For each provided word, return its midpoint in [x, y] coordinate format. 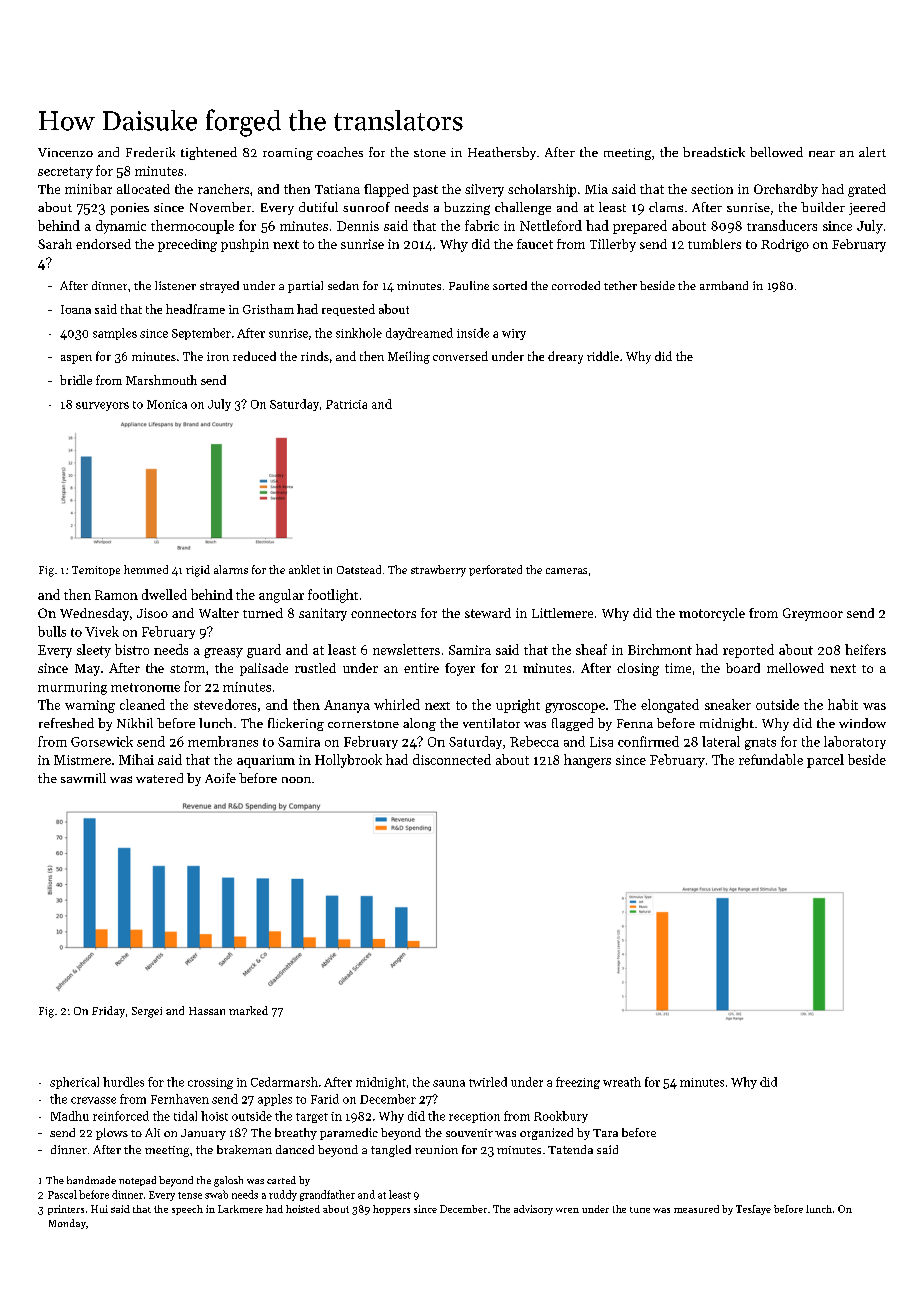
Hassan [207, 1011]
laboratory [855, 742]
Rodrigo [785, 245]
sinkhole [359, 333]
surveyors [102, 406]
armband [724, 285]
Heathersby [502, 153]
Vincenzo [65, 152]
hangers [587, 761]
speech [187, 1210]
